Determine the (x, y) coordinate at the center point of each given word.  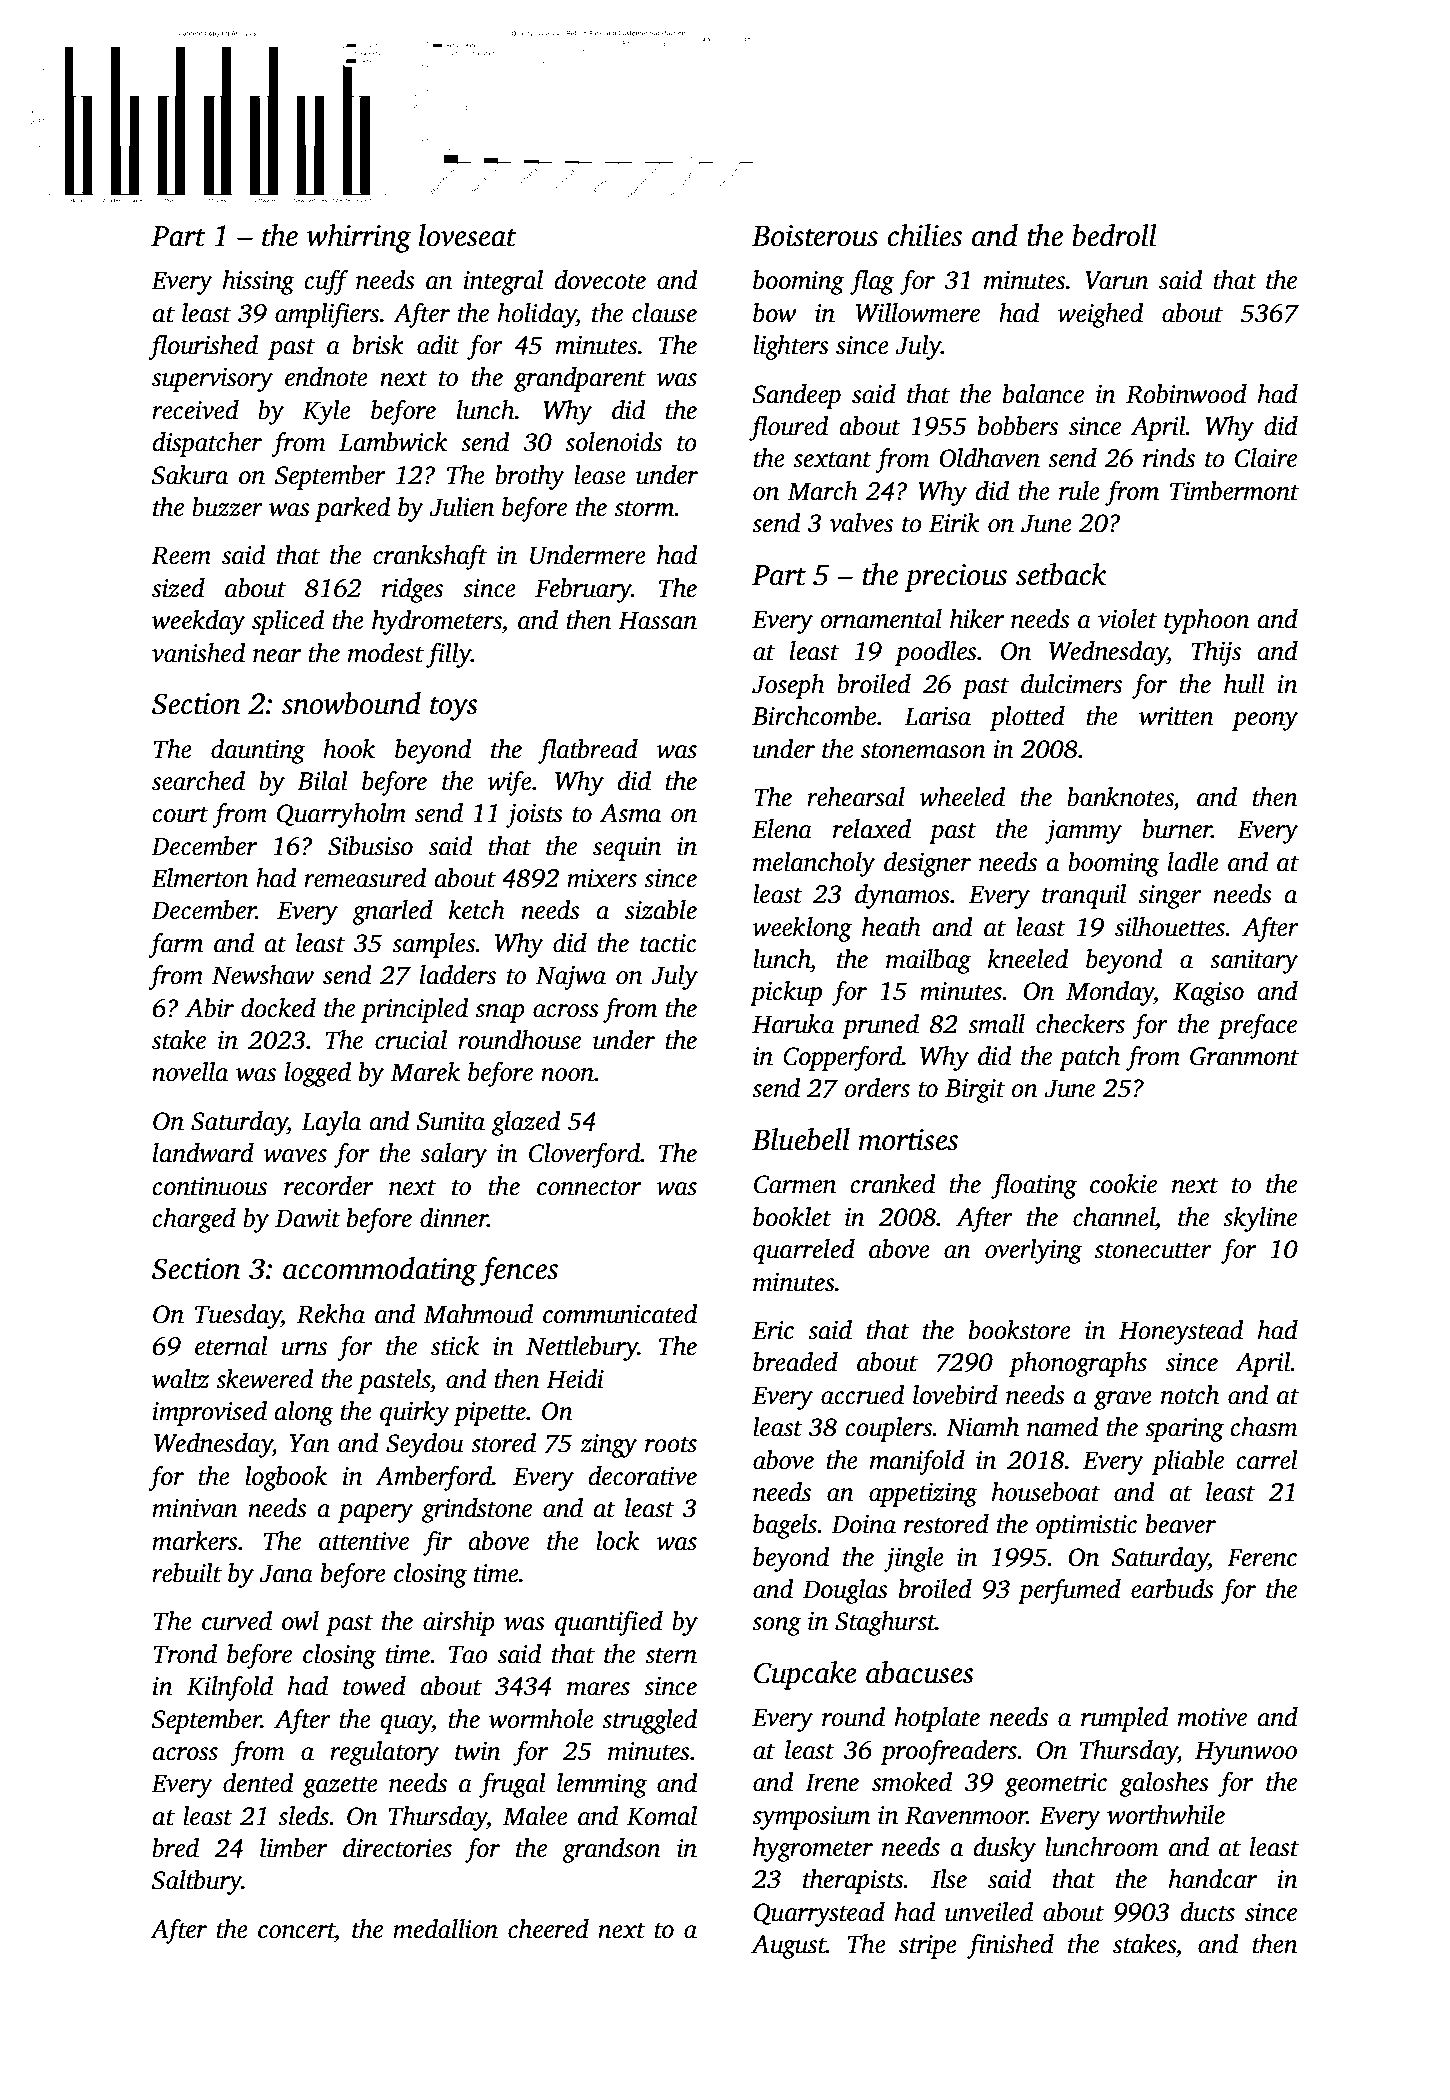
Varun (1117, 280)
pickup (786, 993)
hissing (259, 282)
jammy (1083, 832)
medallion (445, 1929)
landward (203, 1153)
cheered (548, 1929)
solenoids (613, 442)
